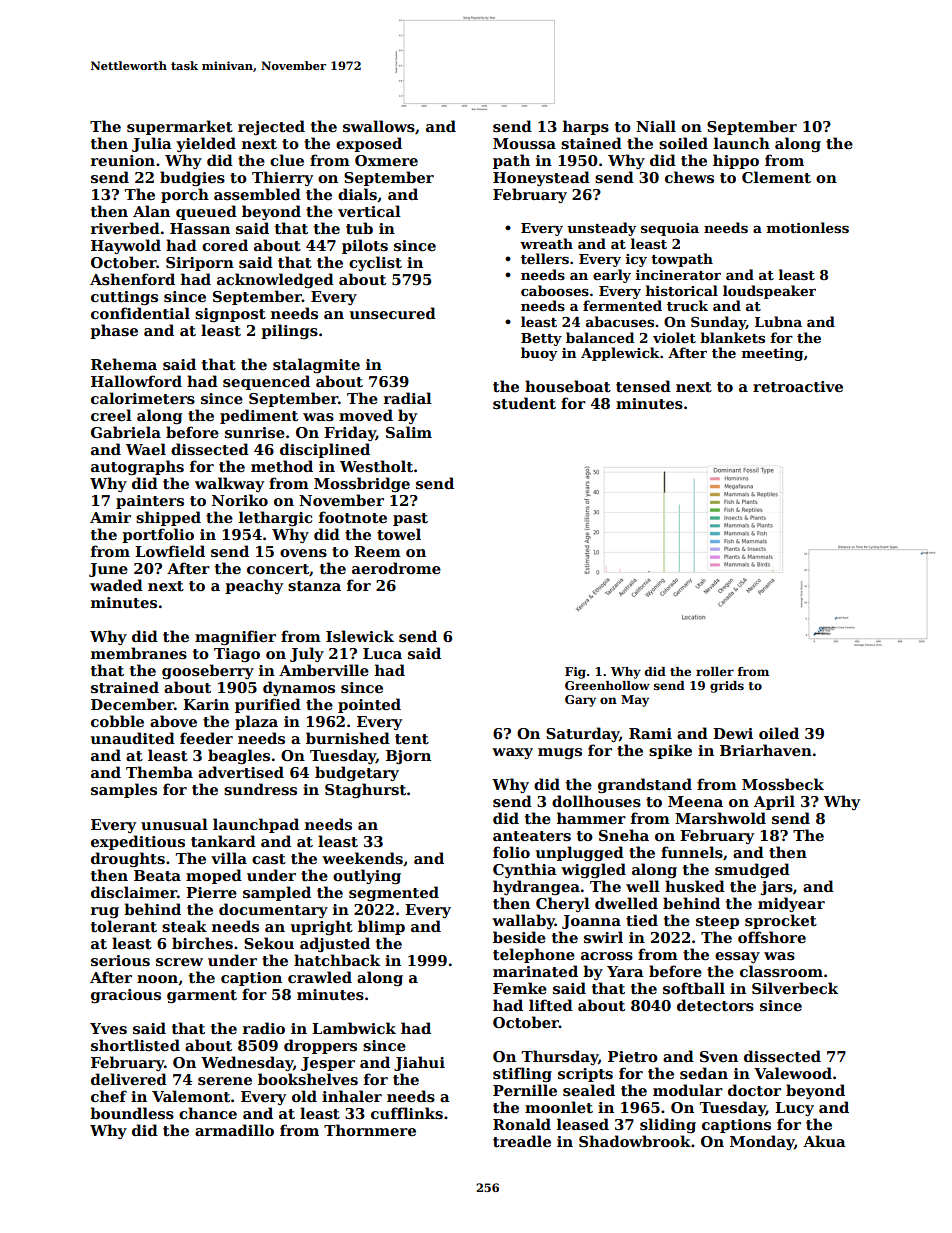 The height and width of the document is (1233, 952). I want to click on aerodrome, so click(396, 568).
